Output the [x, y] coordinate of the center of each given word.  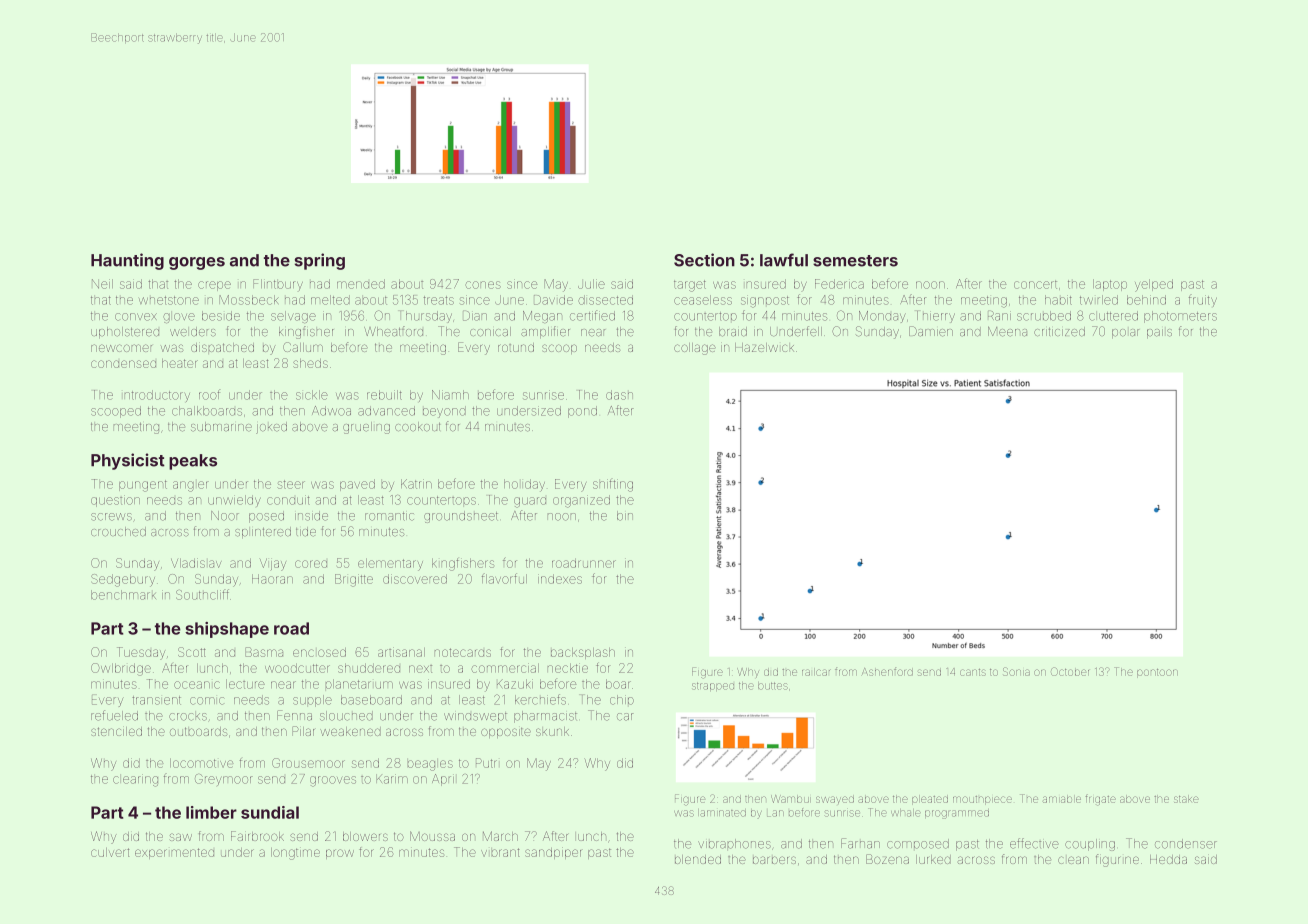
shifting [613, 485]
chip [622, 700]
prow [340, 854]
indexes [560, 579]
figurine [1117, 860]
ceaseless [703, 300]
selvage [293, 317]
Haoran [272, 579]
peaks [193, 462]
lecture [245, 684]
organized [581, 501]
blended [698, 859]
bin [625, 516]
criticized [1059, 332]
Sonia [1016, 671]
